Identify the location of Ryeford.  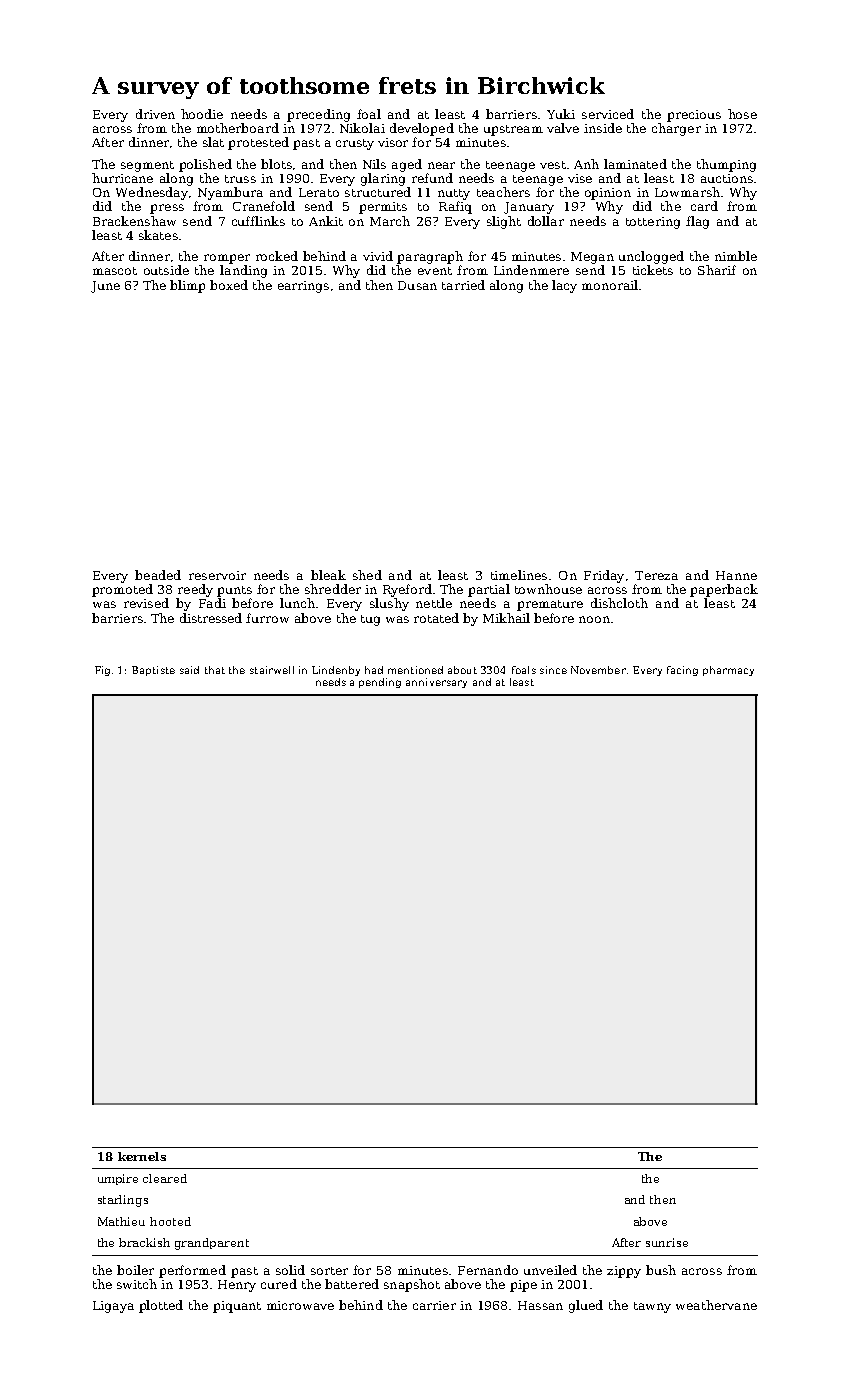
(407, 590).
